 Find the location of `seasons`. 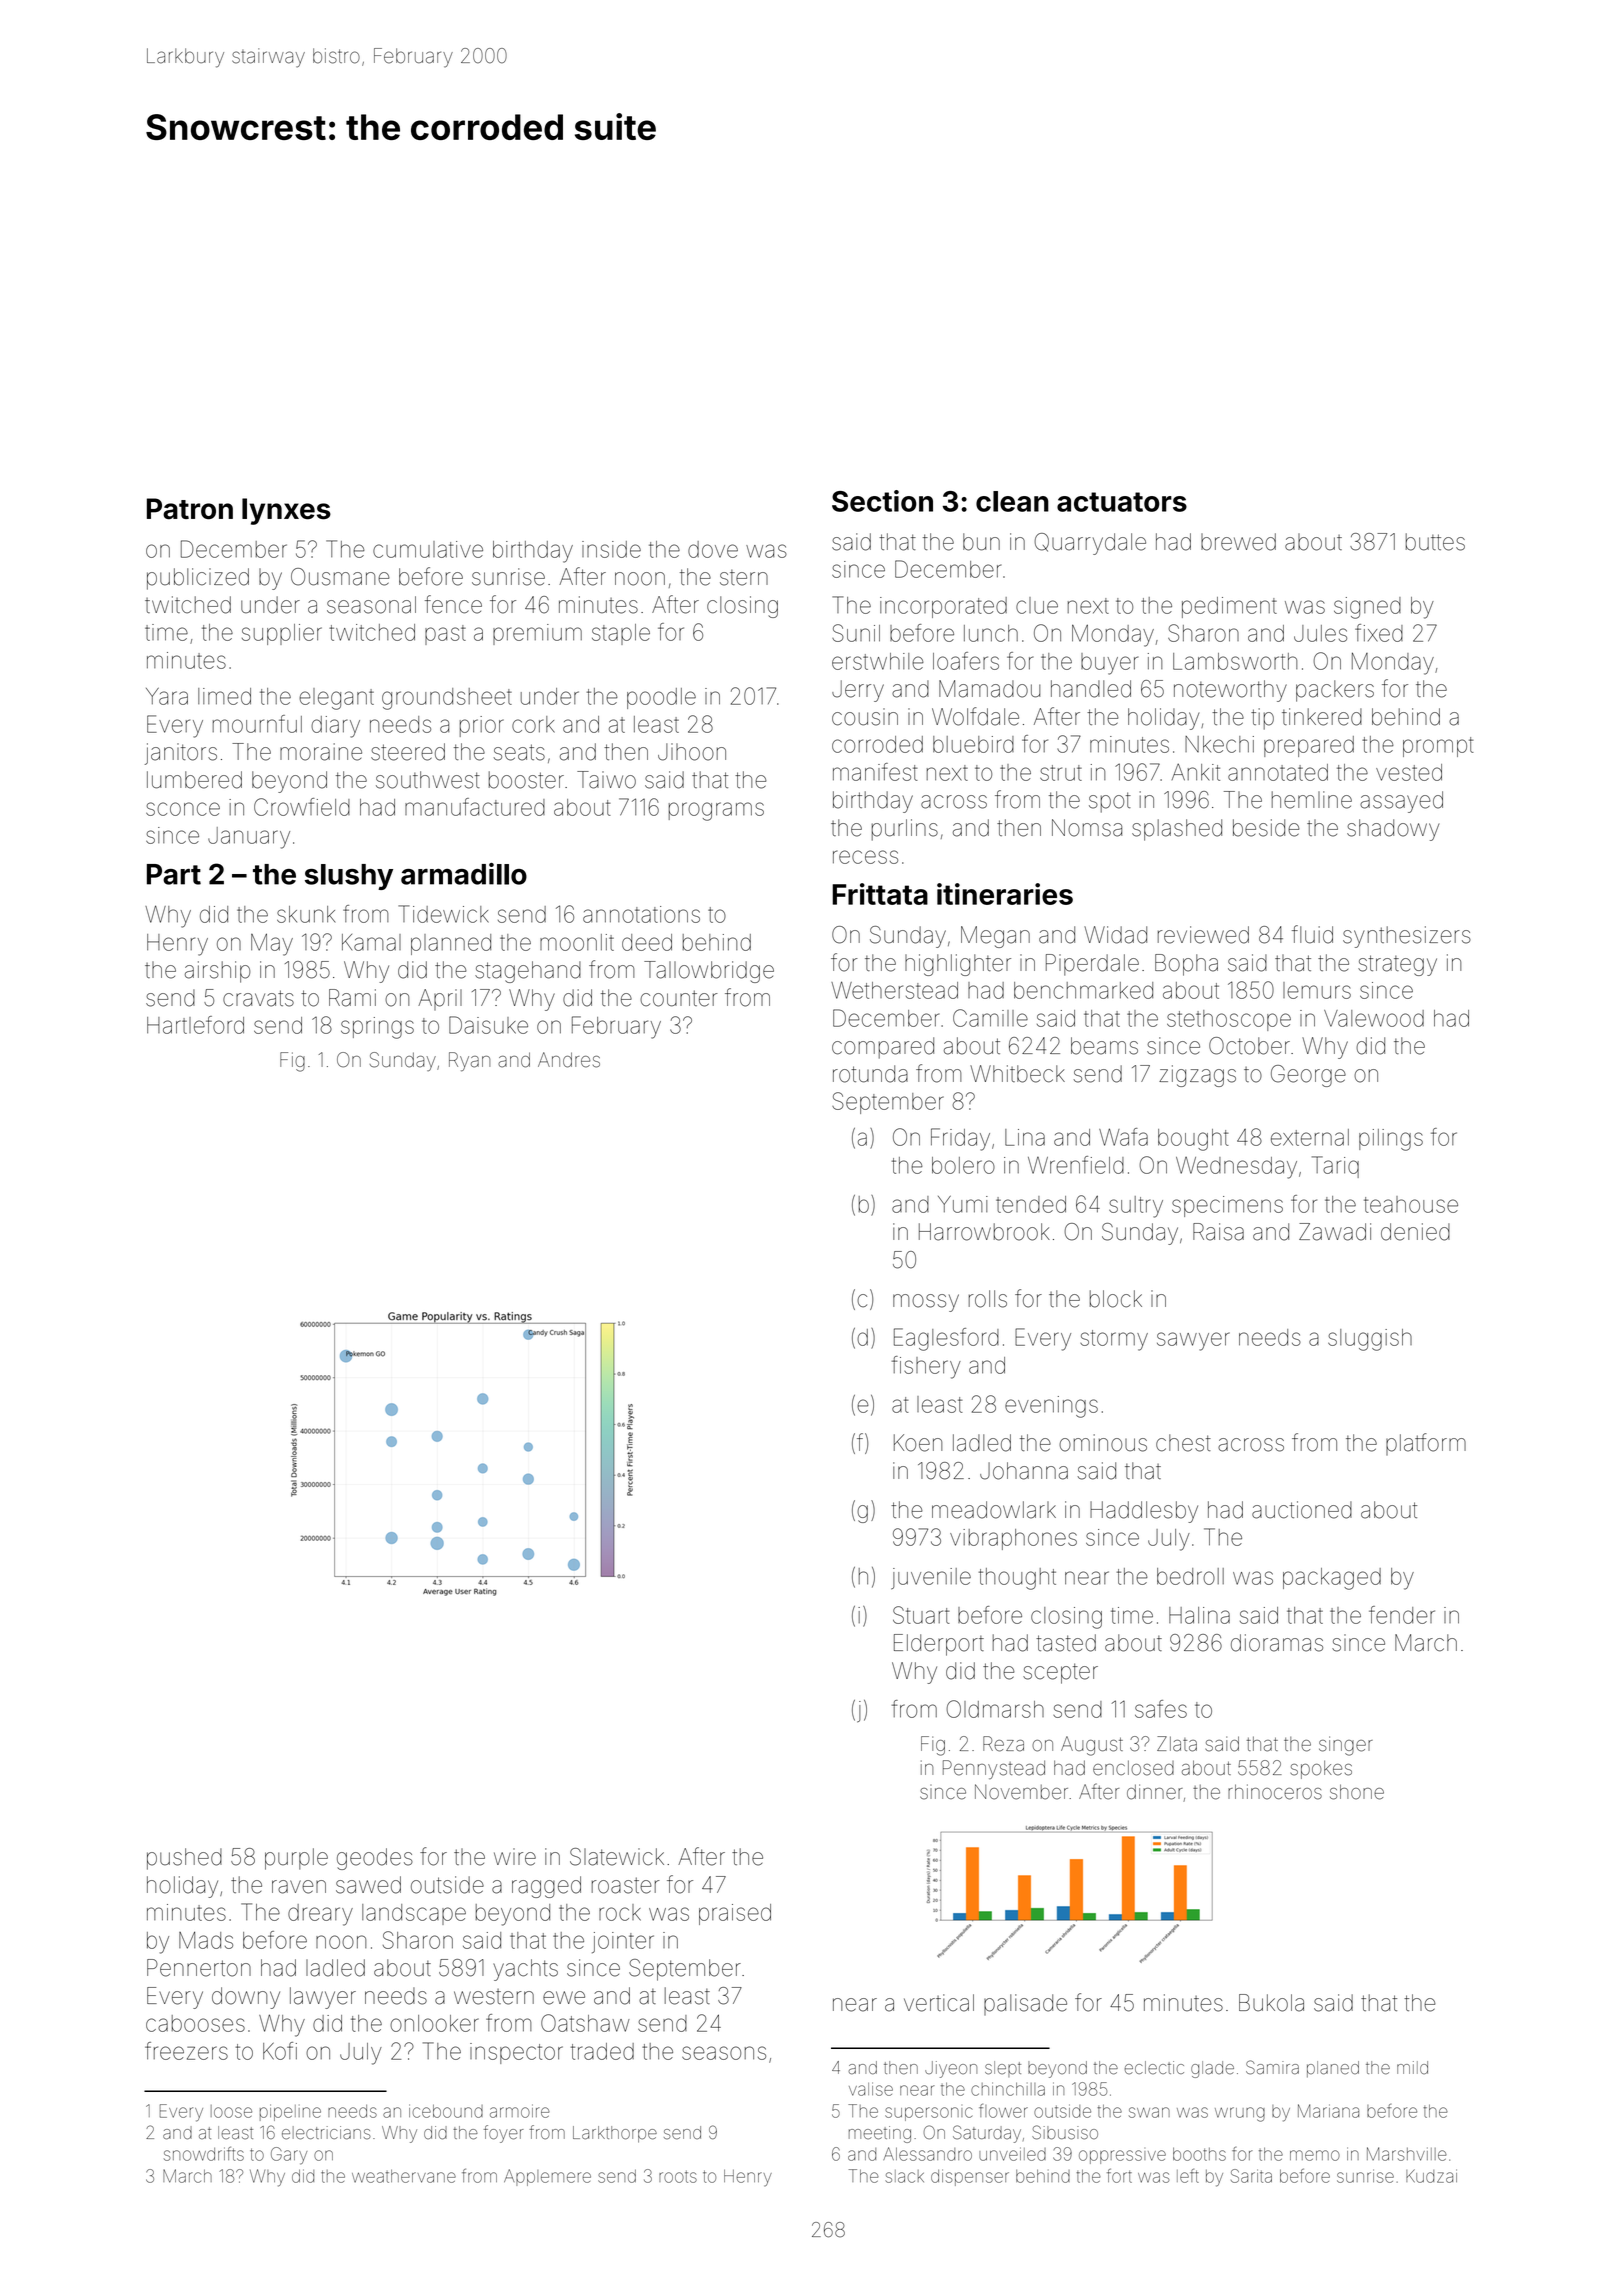

seasons is located at coordinates (724, 2053).
